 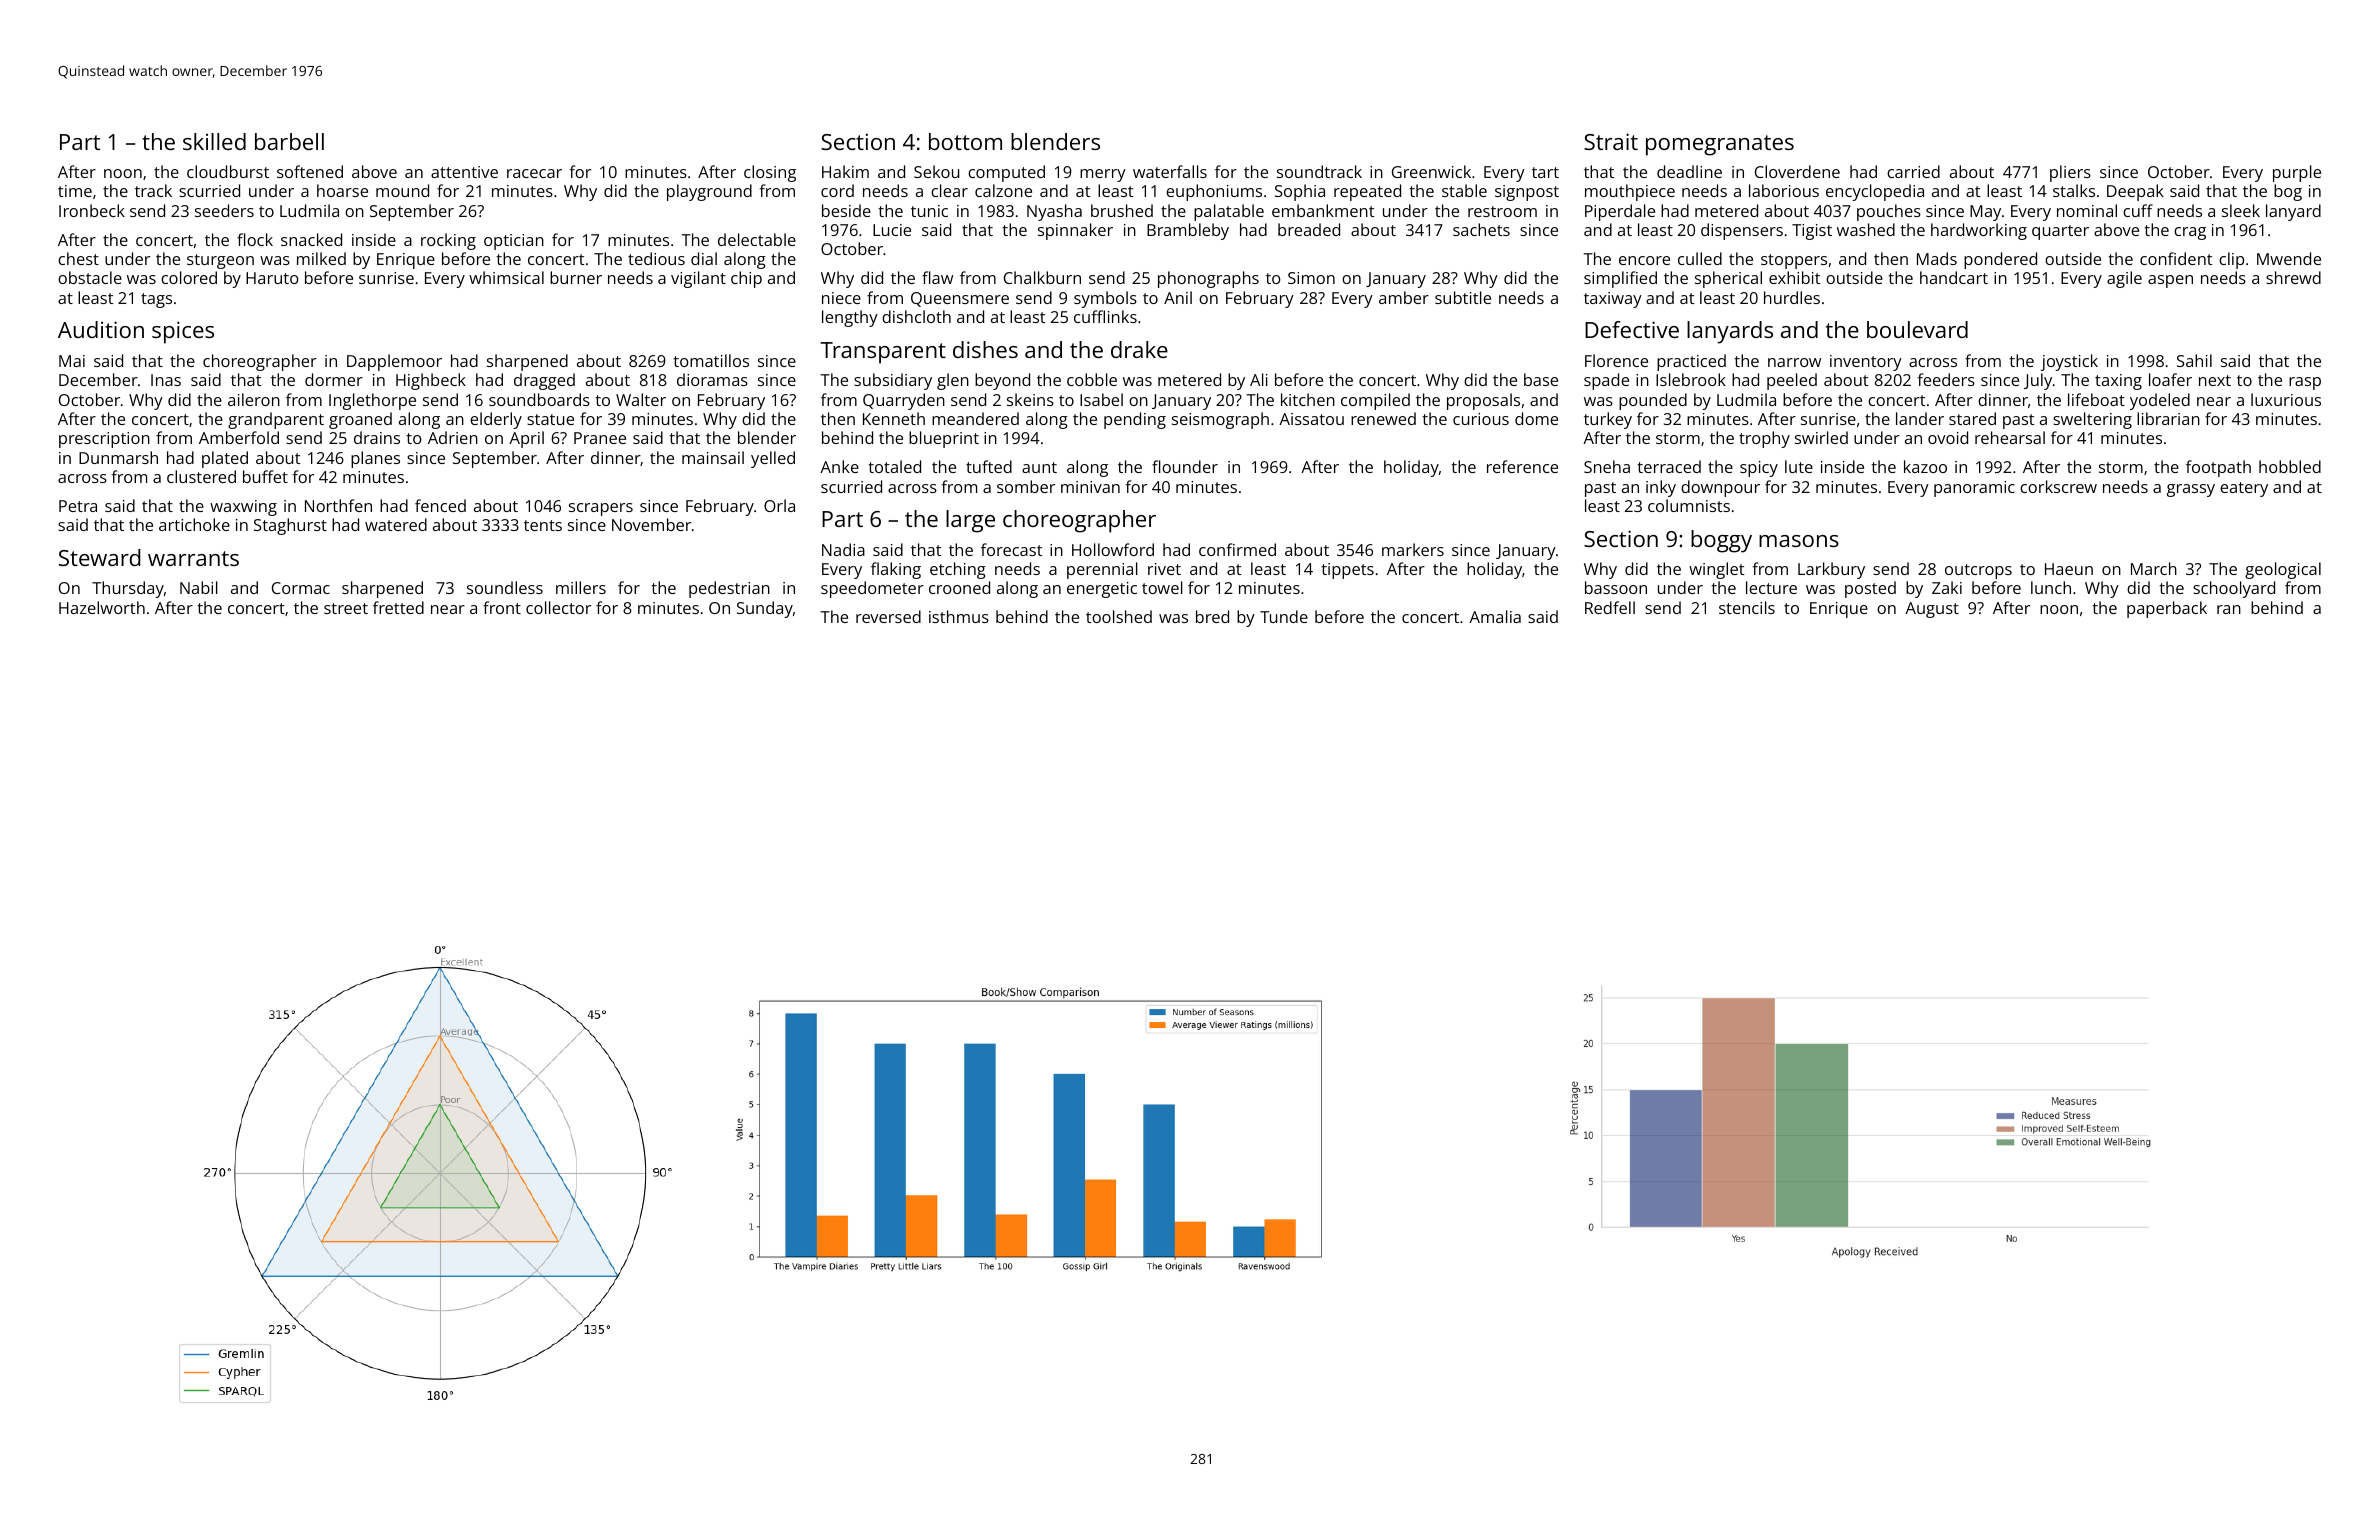 What do you see at coordinates (2283, 570) in the screenshot?
I see `geological` at bounding box center [2283, 570].
